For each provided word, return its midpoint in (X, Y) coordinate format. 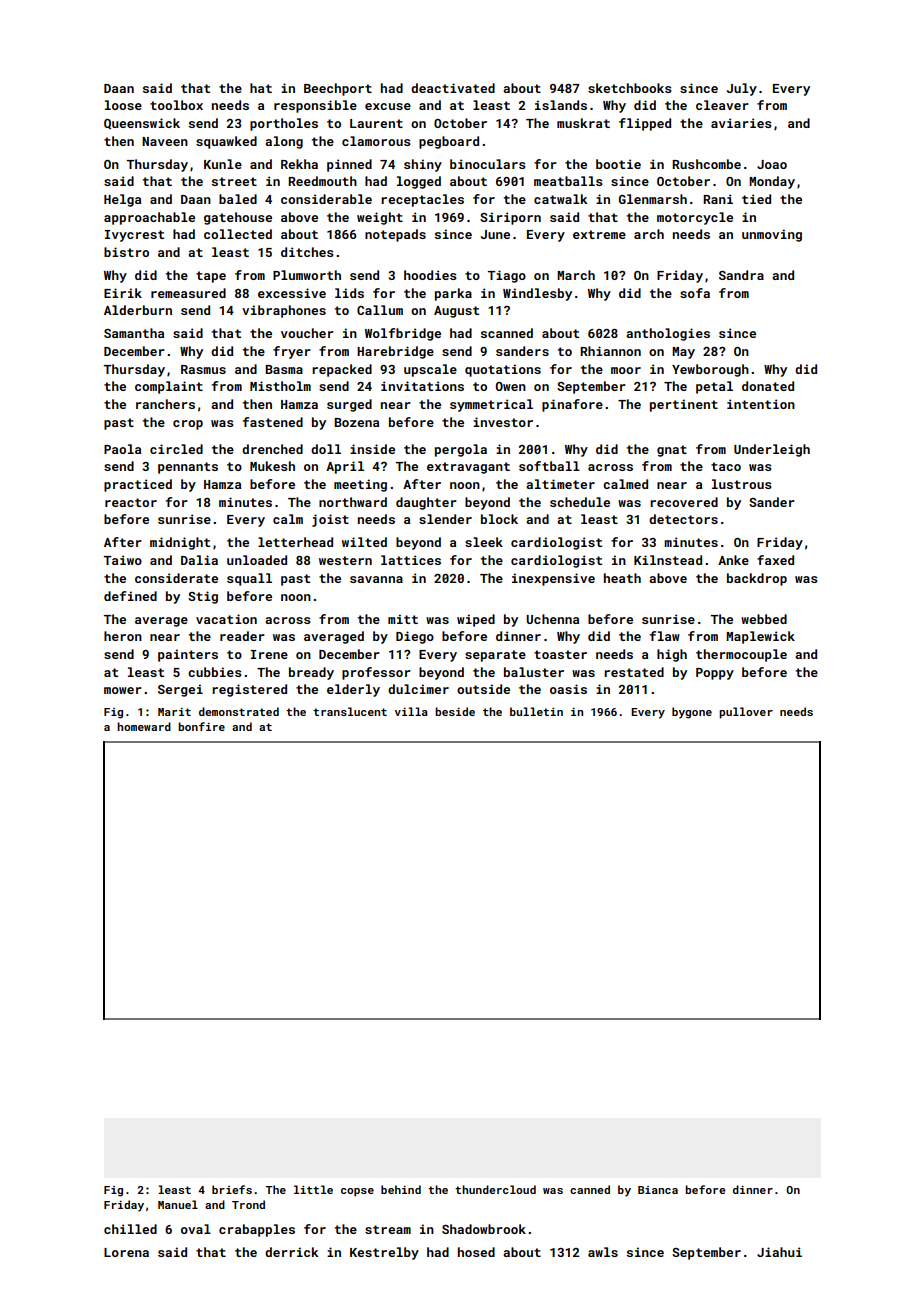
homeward (144, 726)
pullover (746, 713)
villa (411, 711)
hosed (476, 1252)
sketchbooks (630, 88)
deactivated (453, 88)
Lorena (126, 1252)
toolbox (176, 105)
